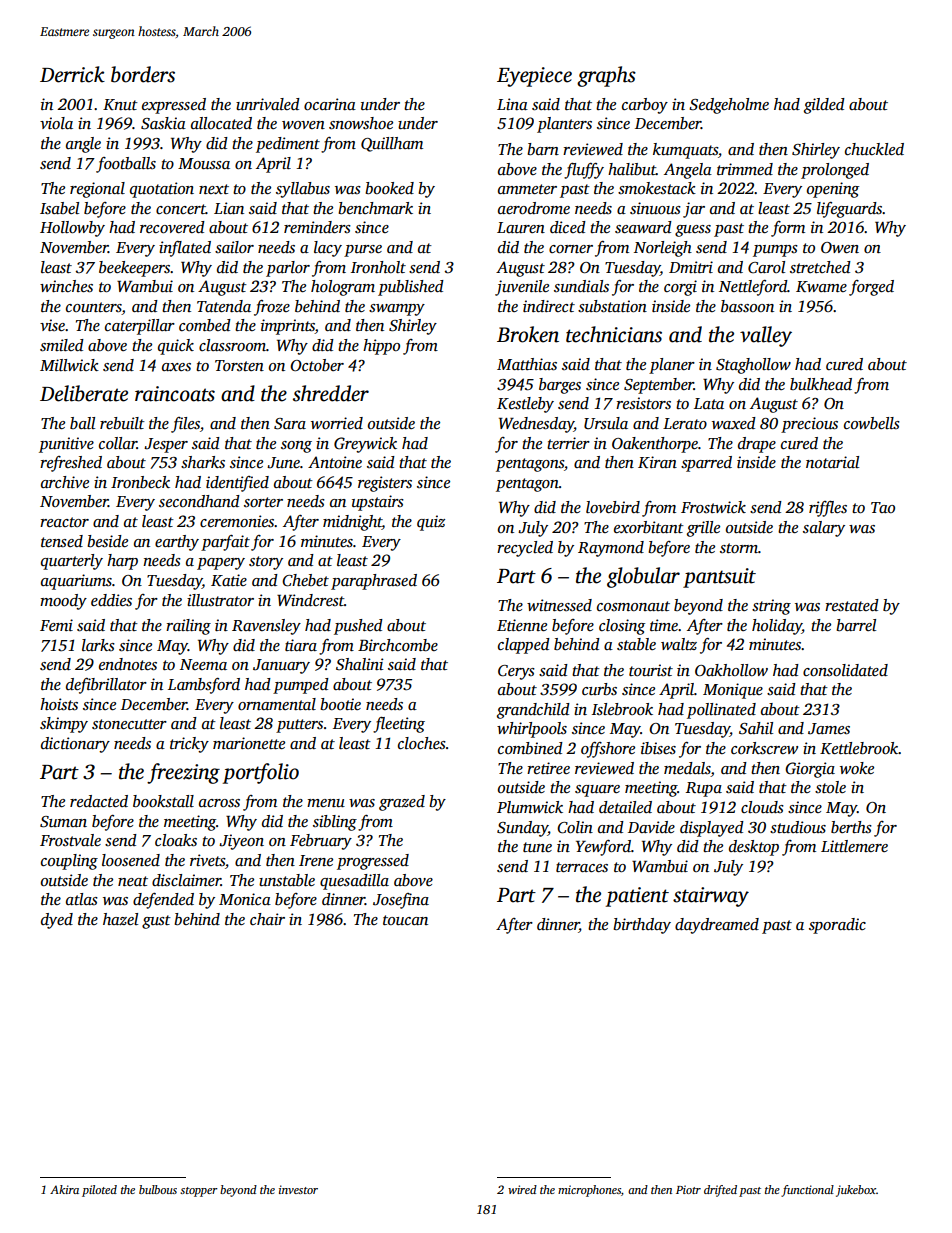 The image size is (952, 1233). I want to click on graphs, so click(606, 76).
